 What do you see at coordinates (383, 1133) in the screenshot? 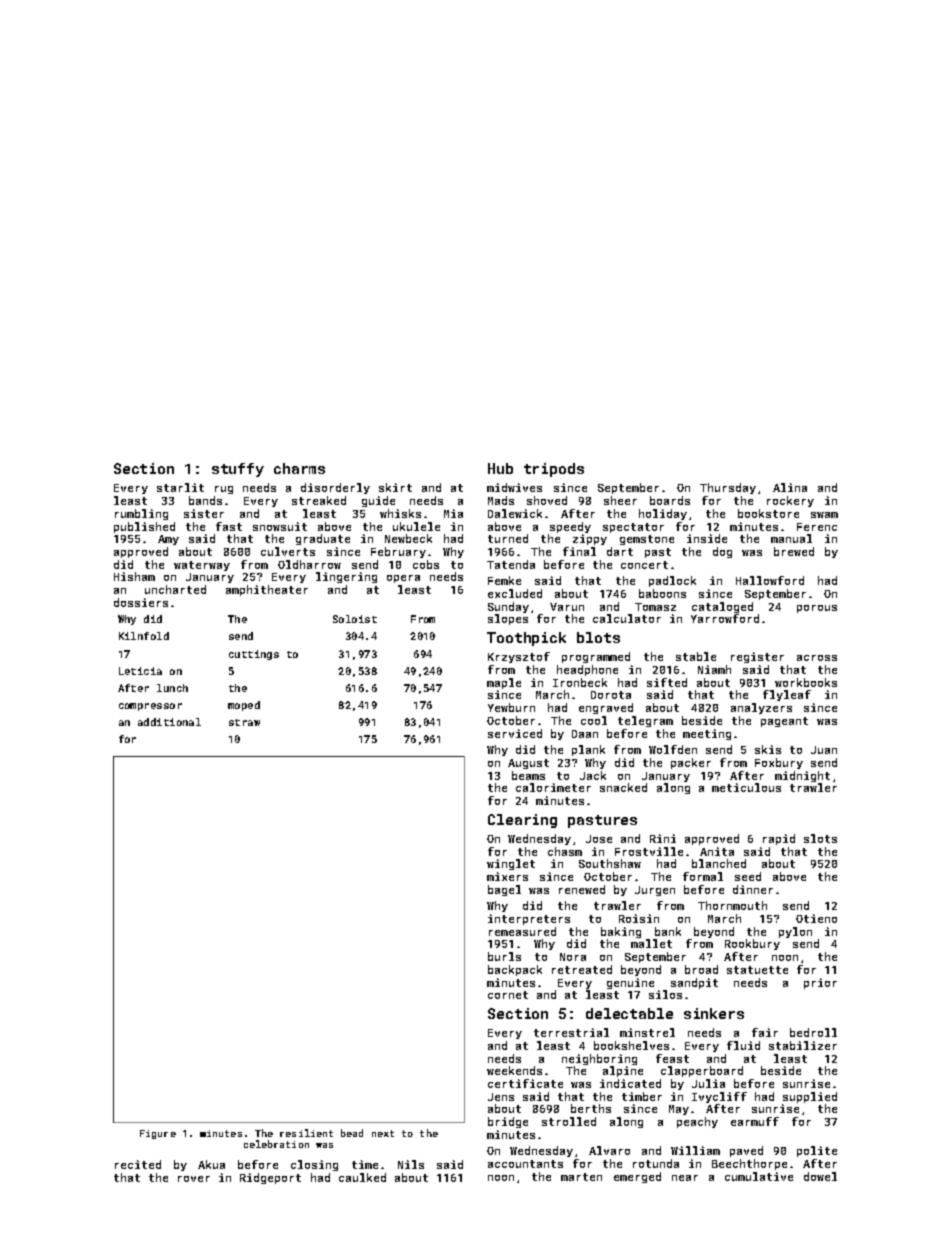
I see `next` at bounding box center [383, 1133].
